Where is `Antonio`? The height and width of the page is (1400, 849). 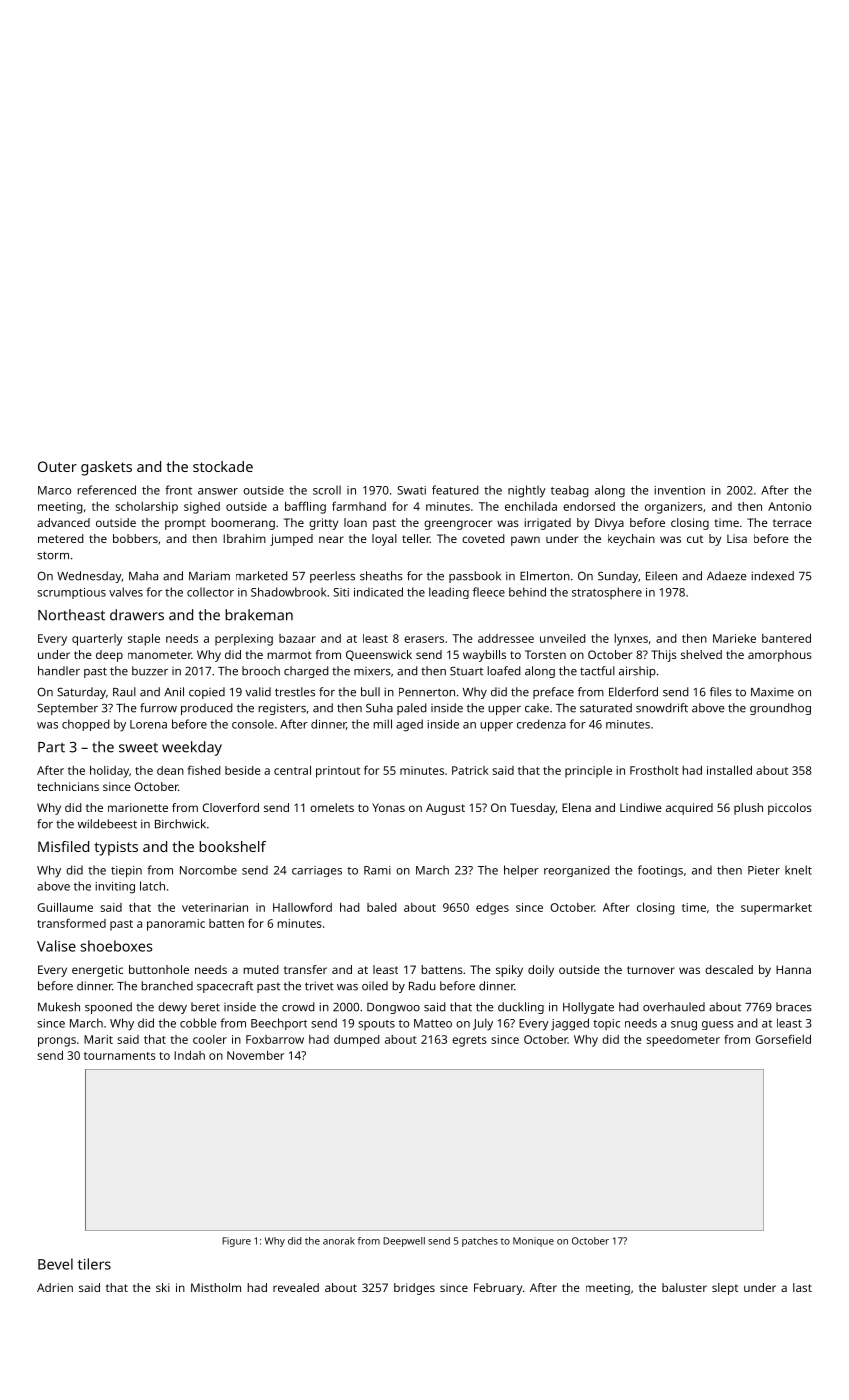
Antonio is located at coordinates (789, 506).
